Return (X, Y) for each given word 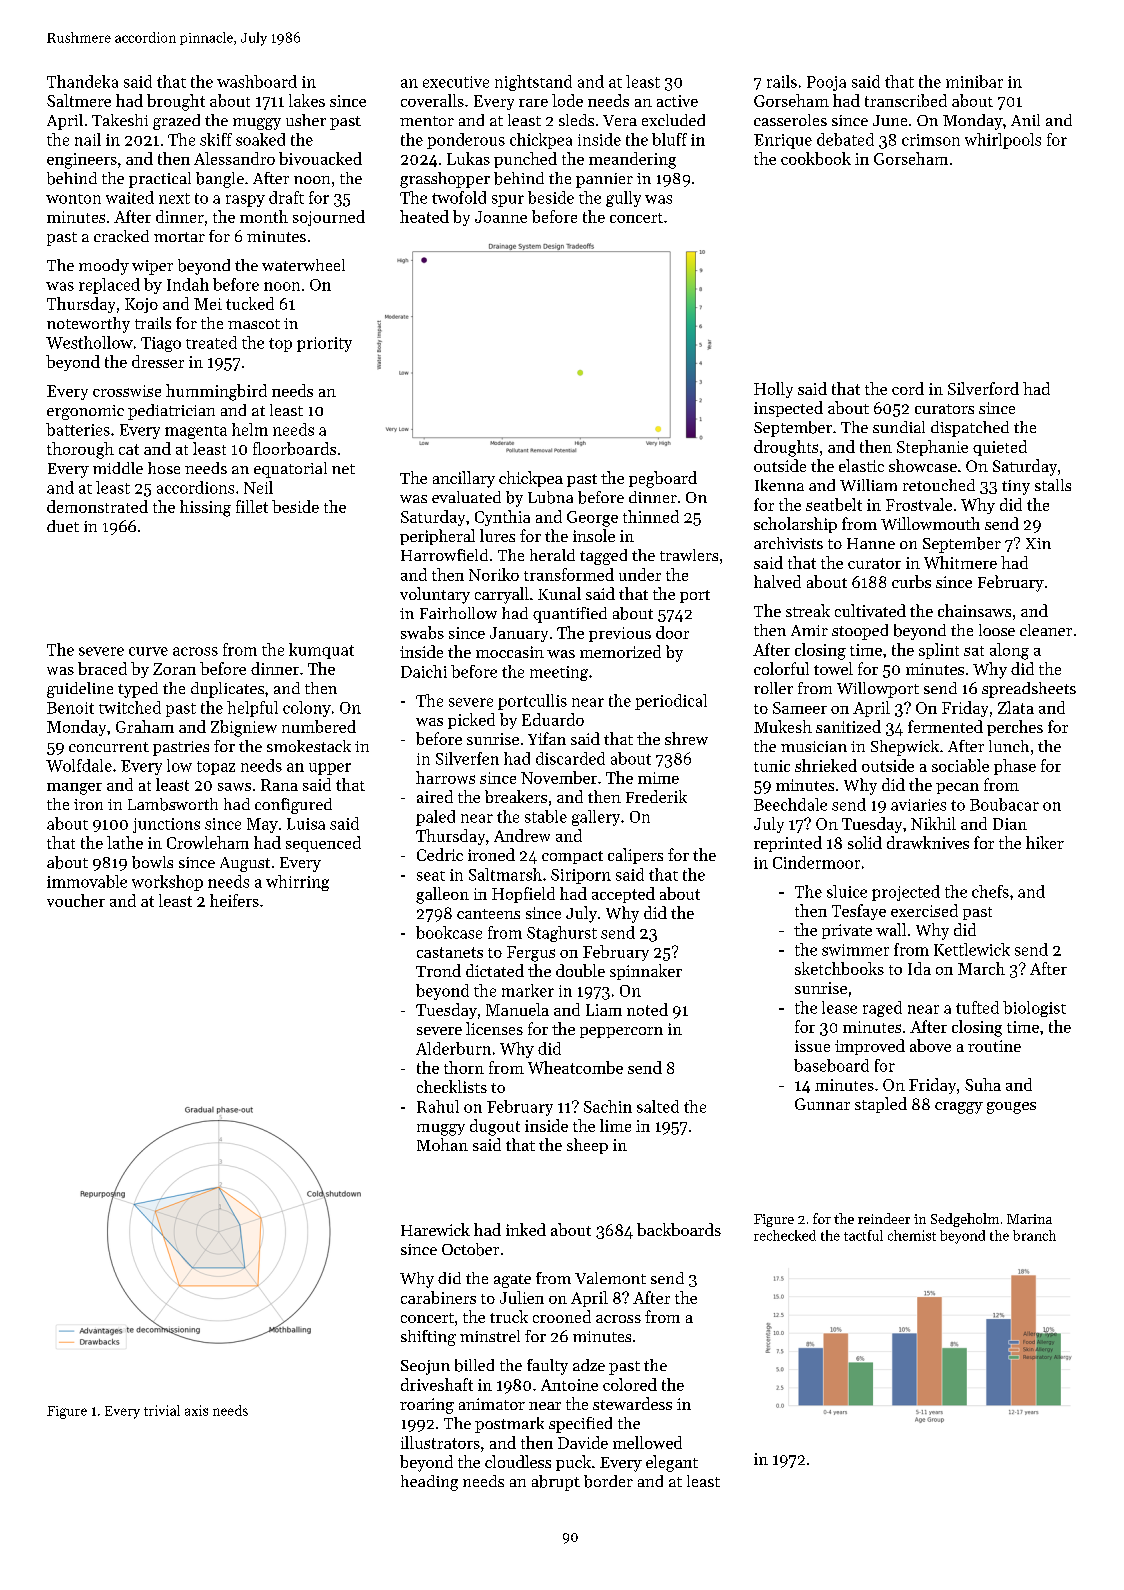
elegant (672, 1463)
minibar (974, 81)
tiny (1016, 487)
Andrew (522, 835)
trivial (162, 1410)
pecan (957, 788)
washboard (257, 81)
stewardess (632, 1403)
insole (594, 535)
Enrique (783, 141)
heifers (234, 900)
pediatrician (171, 412)
